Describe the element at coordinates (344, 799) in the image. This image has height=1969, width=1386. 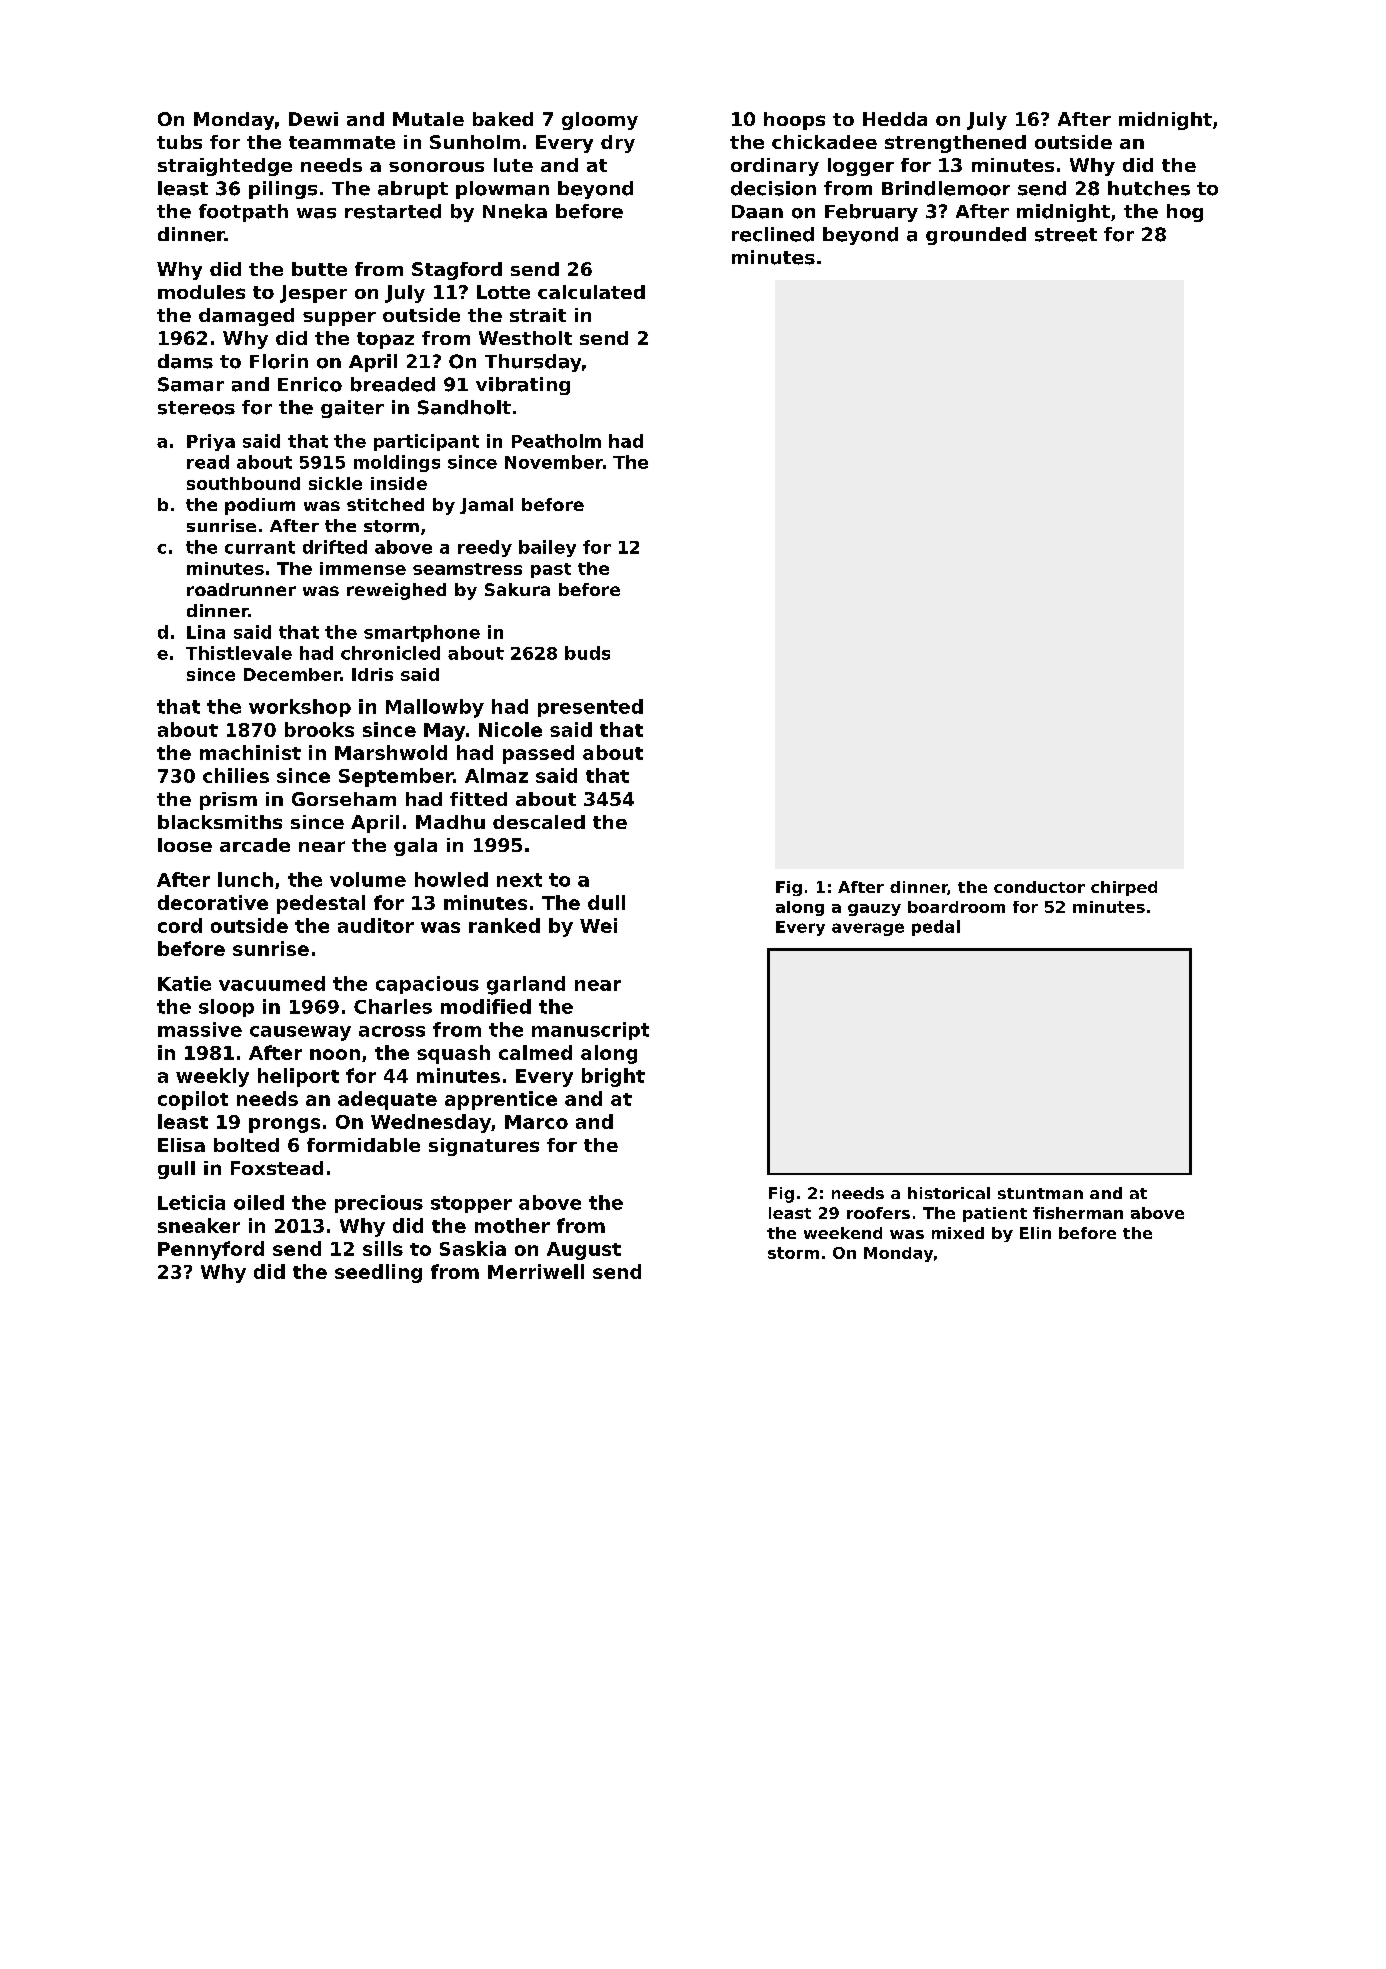
I see `Gorseham` at that location.
